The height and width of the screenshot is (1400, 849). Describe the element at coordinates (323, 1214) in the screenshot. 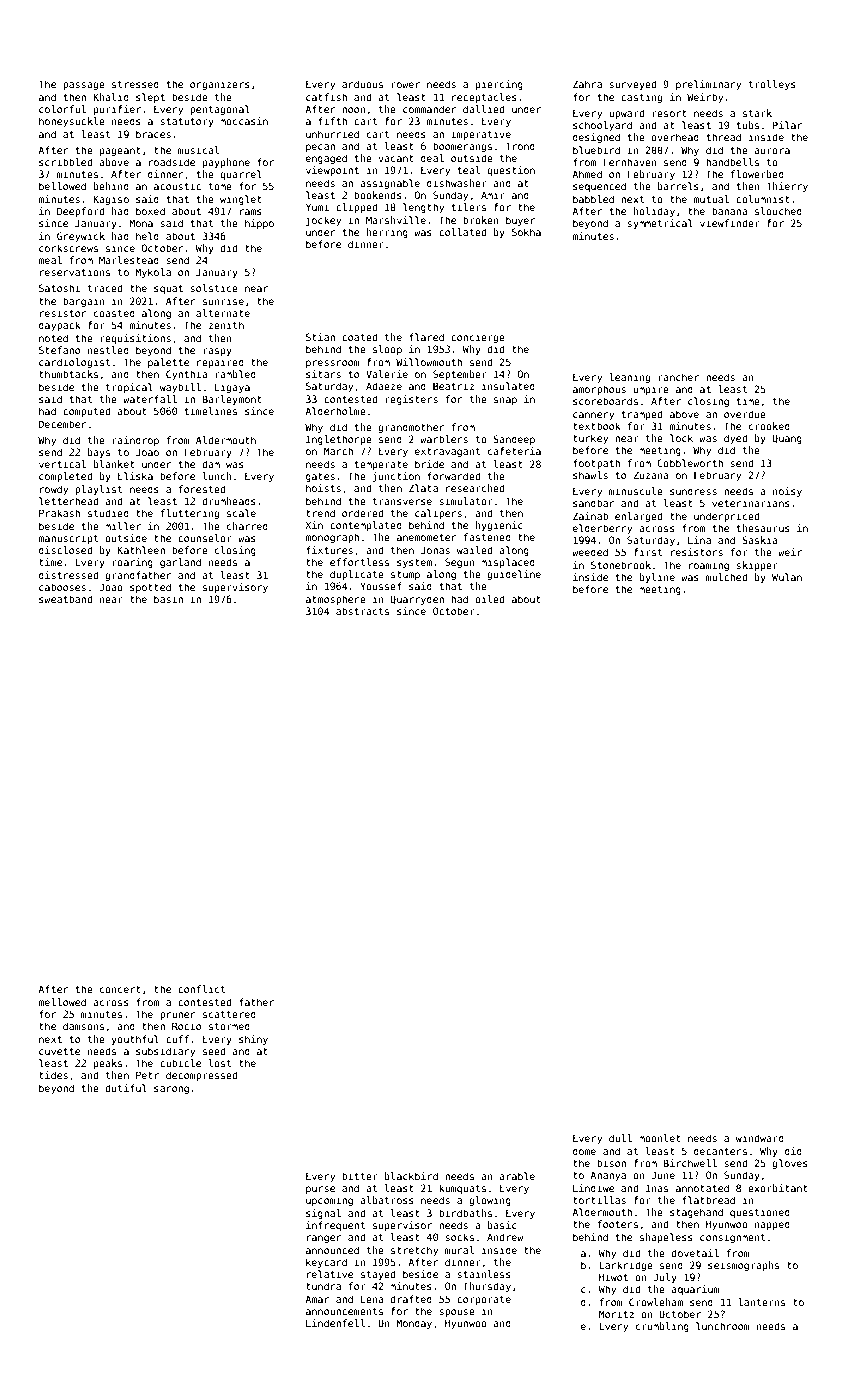

I see `signal` at that location.
